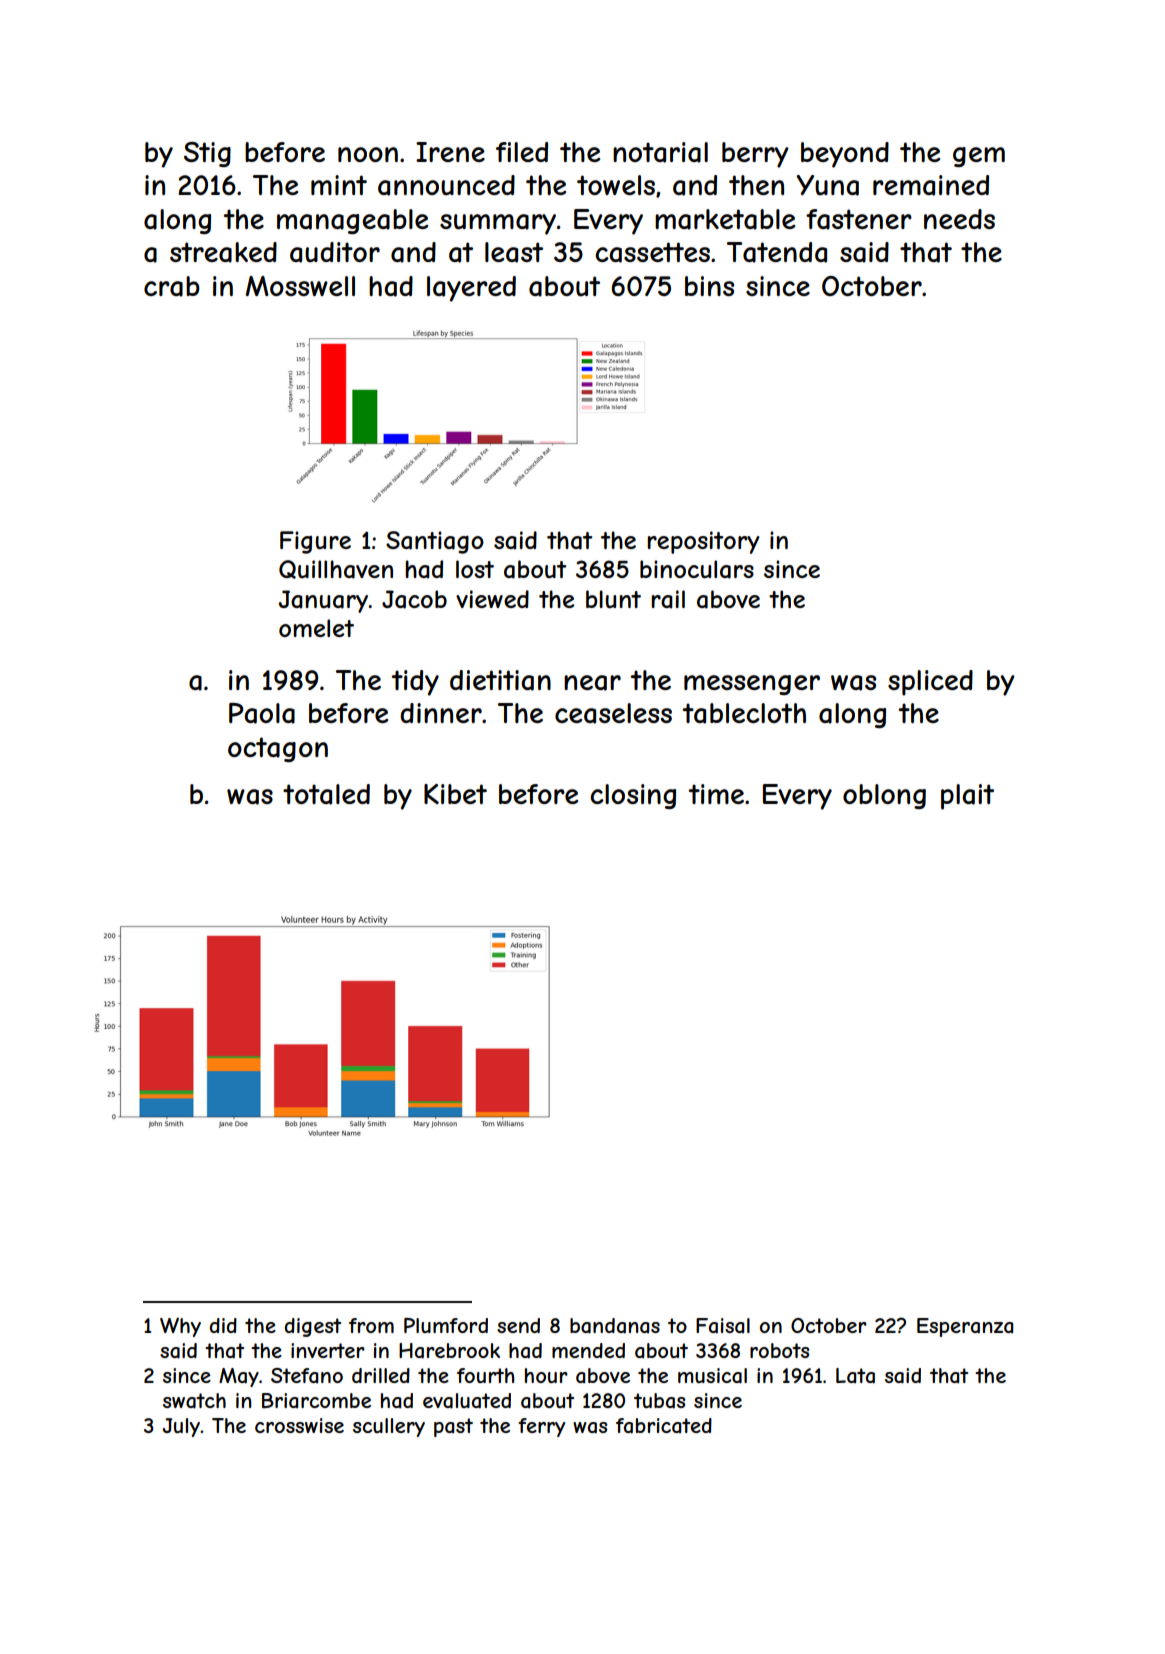  Describe the element at coordinates (207, 154) in the image. I see `Stig` at that location.
